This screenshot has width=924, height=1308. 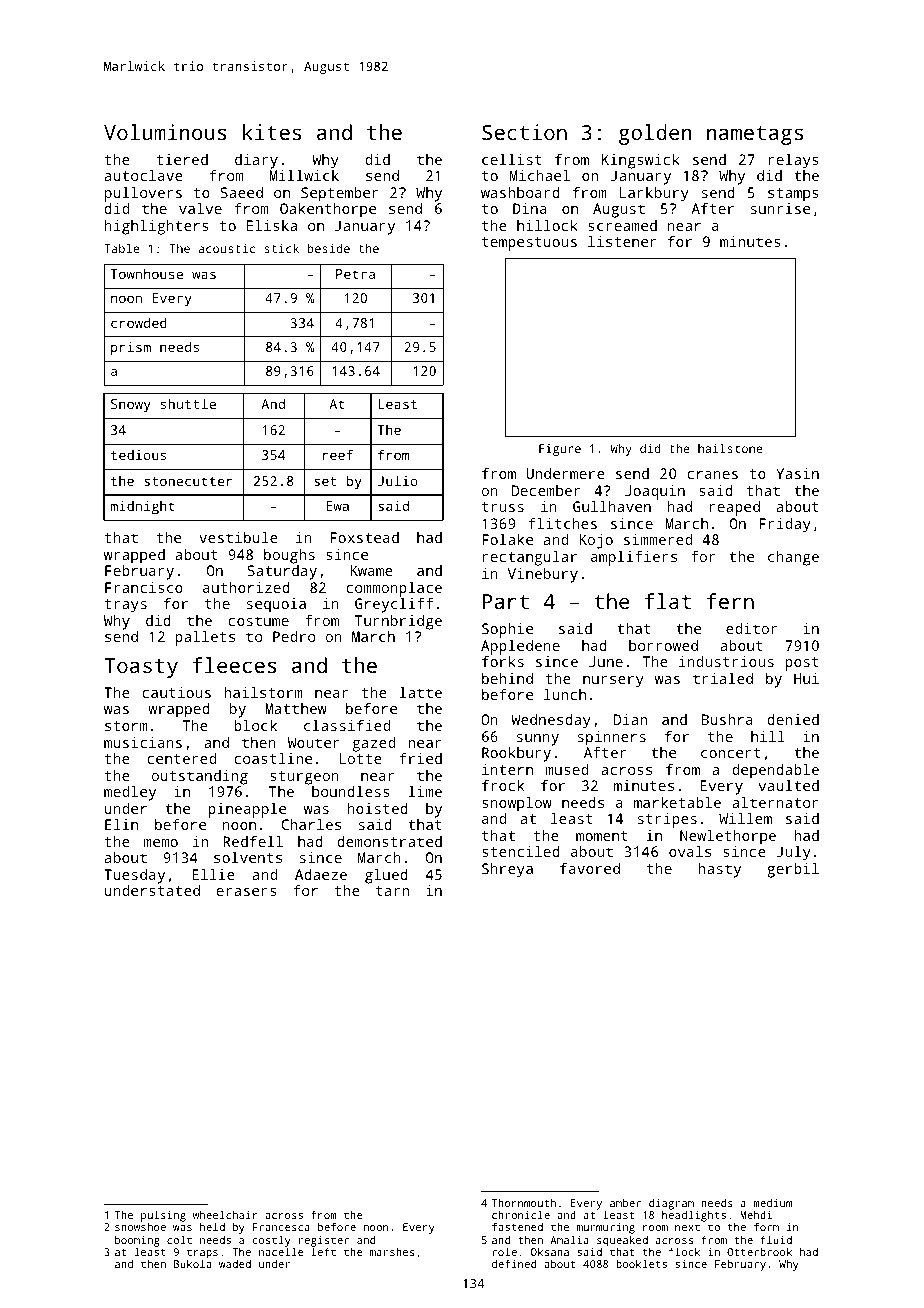 What do you see at coordinates (165, 132) in the screenshot?
I see `Voluminous` at bounding box center [165, 132].
